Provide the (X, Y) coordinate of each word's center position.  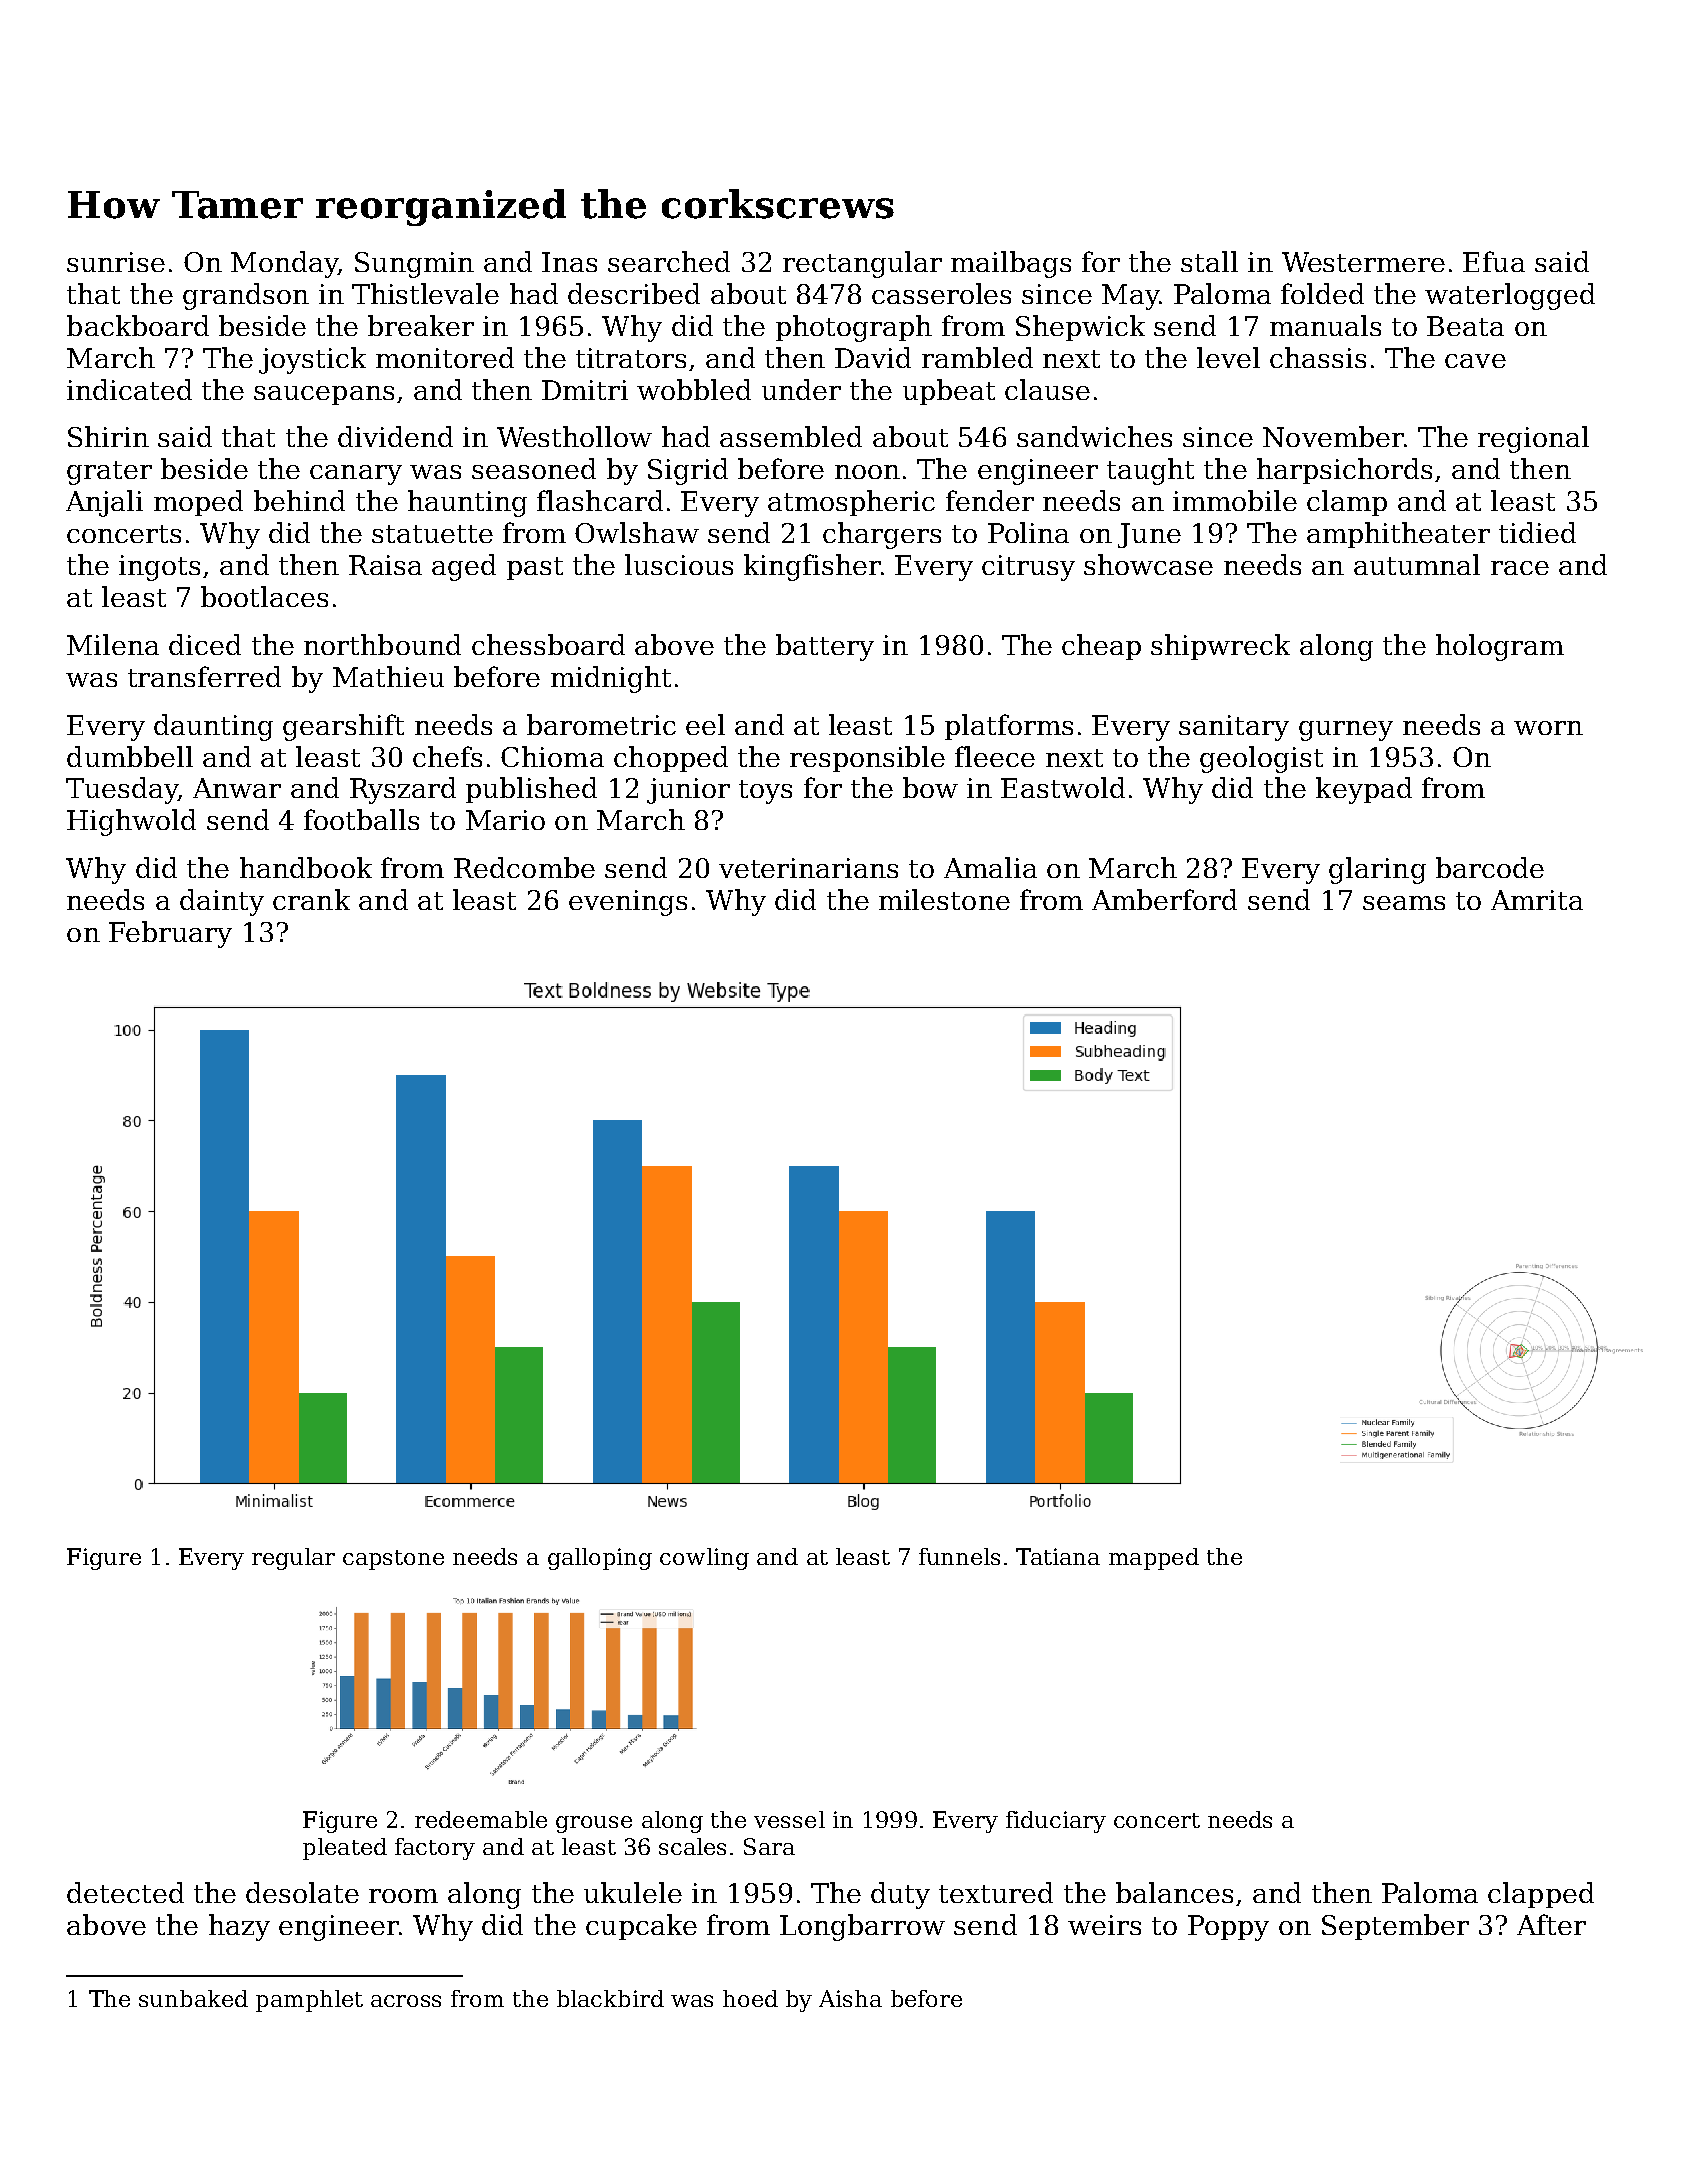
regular (293, 1559)
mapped (1154, 1559)
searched (669, 261)
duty (900, 1895)
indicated (129, 389)
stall (1209, 261)
